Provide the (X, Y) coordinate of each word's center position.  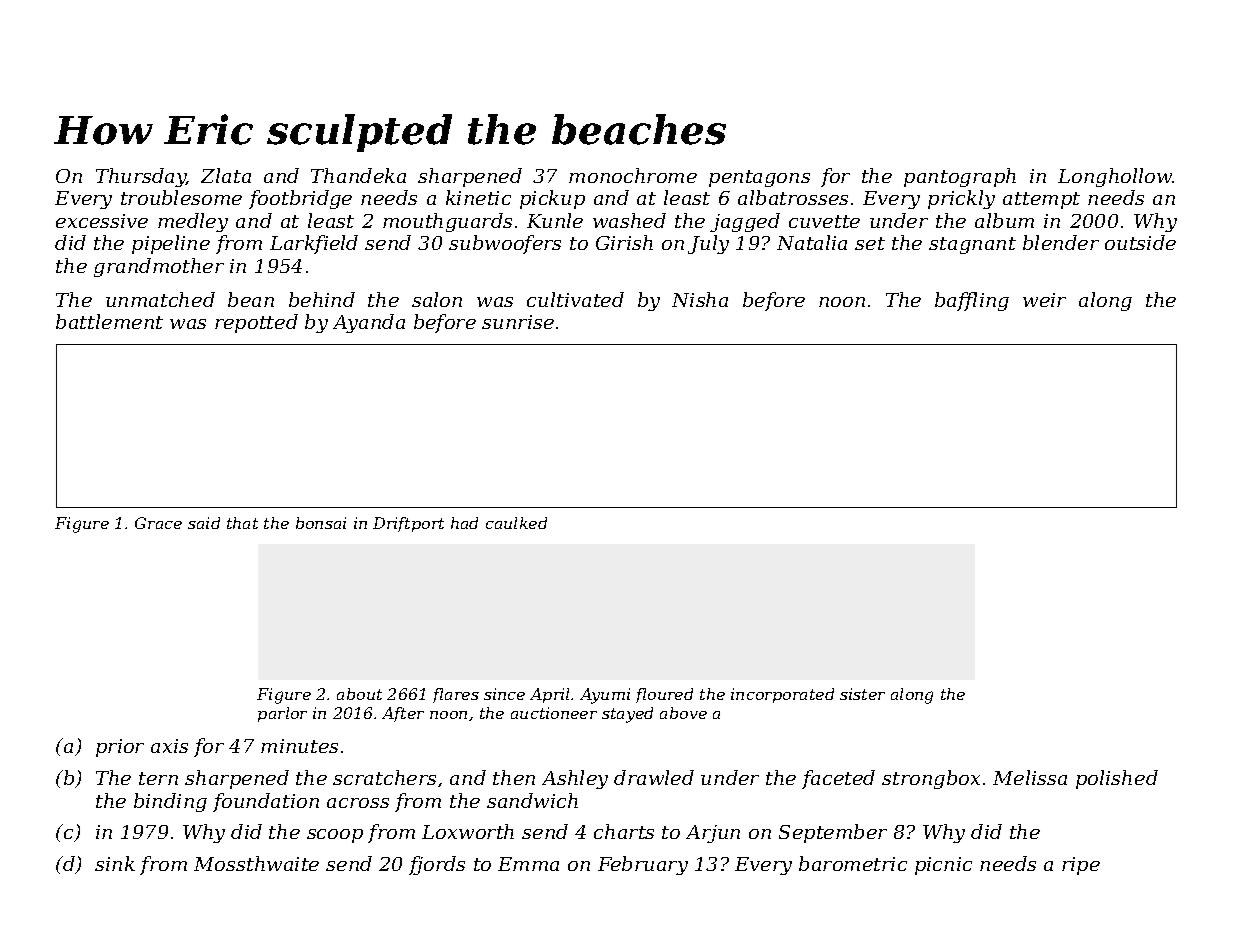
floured (664, 695)
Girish (624, 242)
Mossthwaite (256, 863)
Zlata (226, 175)
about (359, 694)
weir (1044, 300)
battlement (109, 321)
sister (862, 694)
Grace (158, 523)
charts (624, 831)
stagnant (972, 245)
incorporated (782, 695)
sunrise (518, 322)
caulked (516, 523)
